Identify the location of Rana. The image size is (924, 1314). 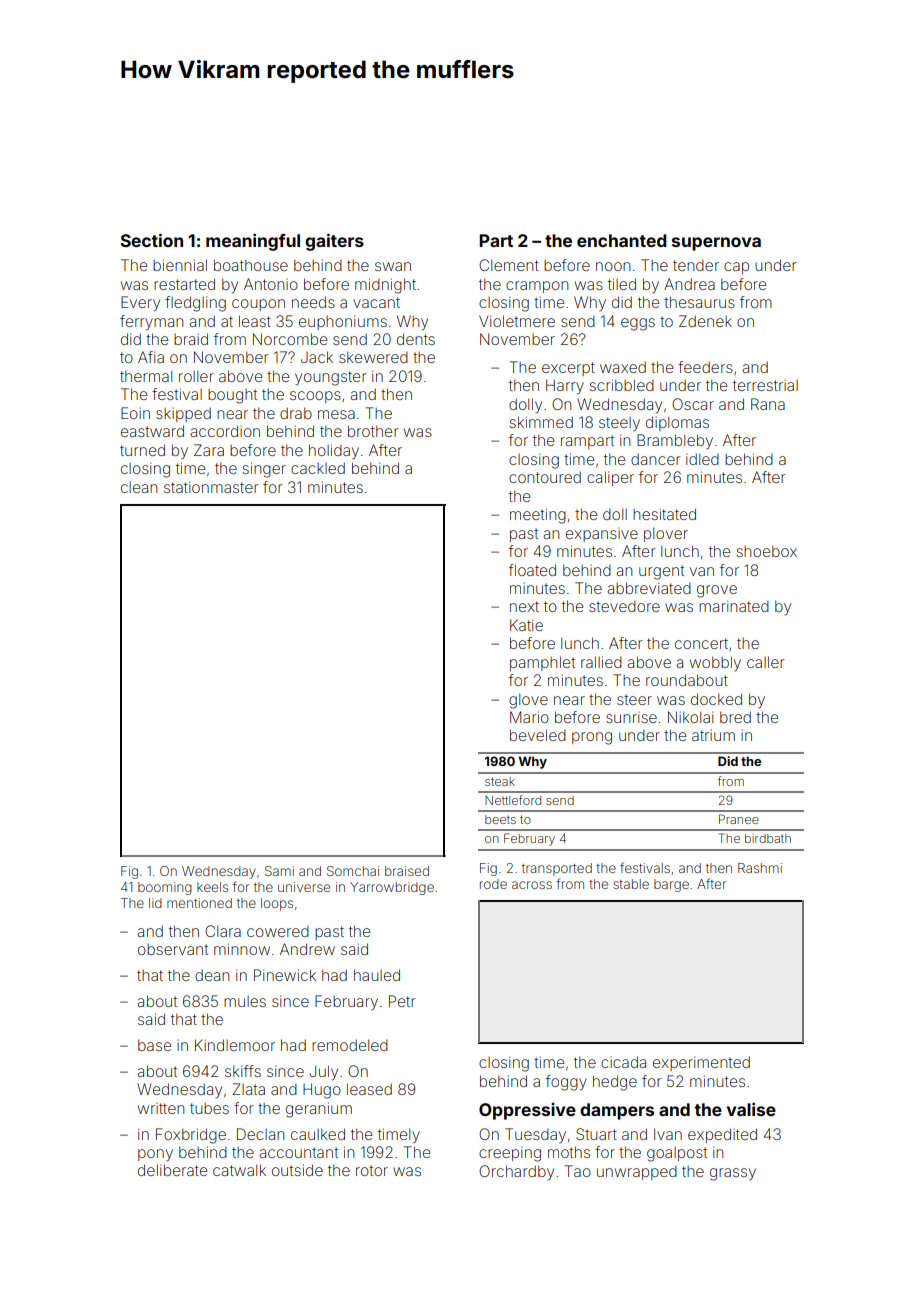
(768, 404).
